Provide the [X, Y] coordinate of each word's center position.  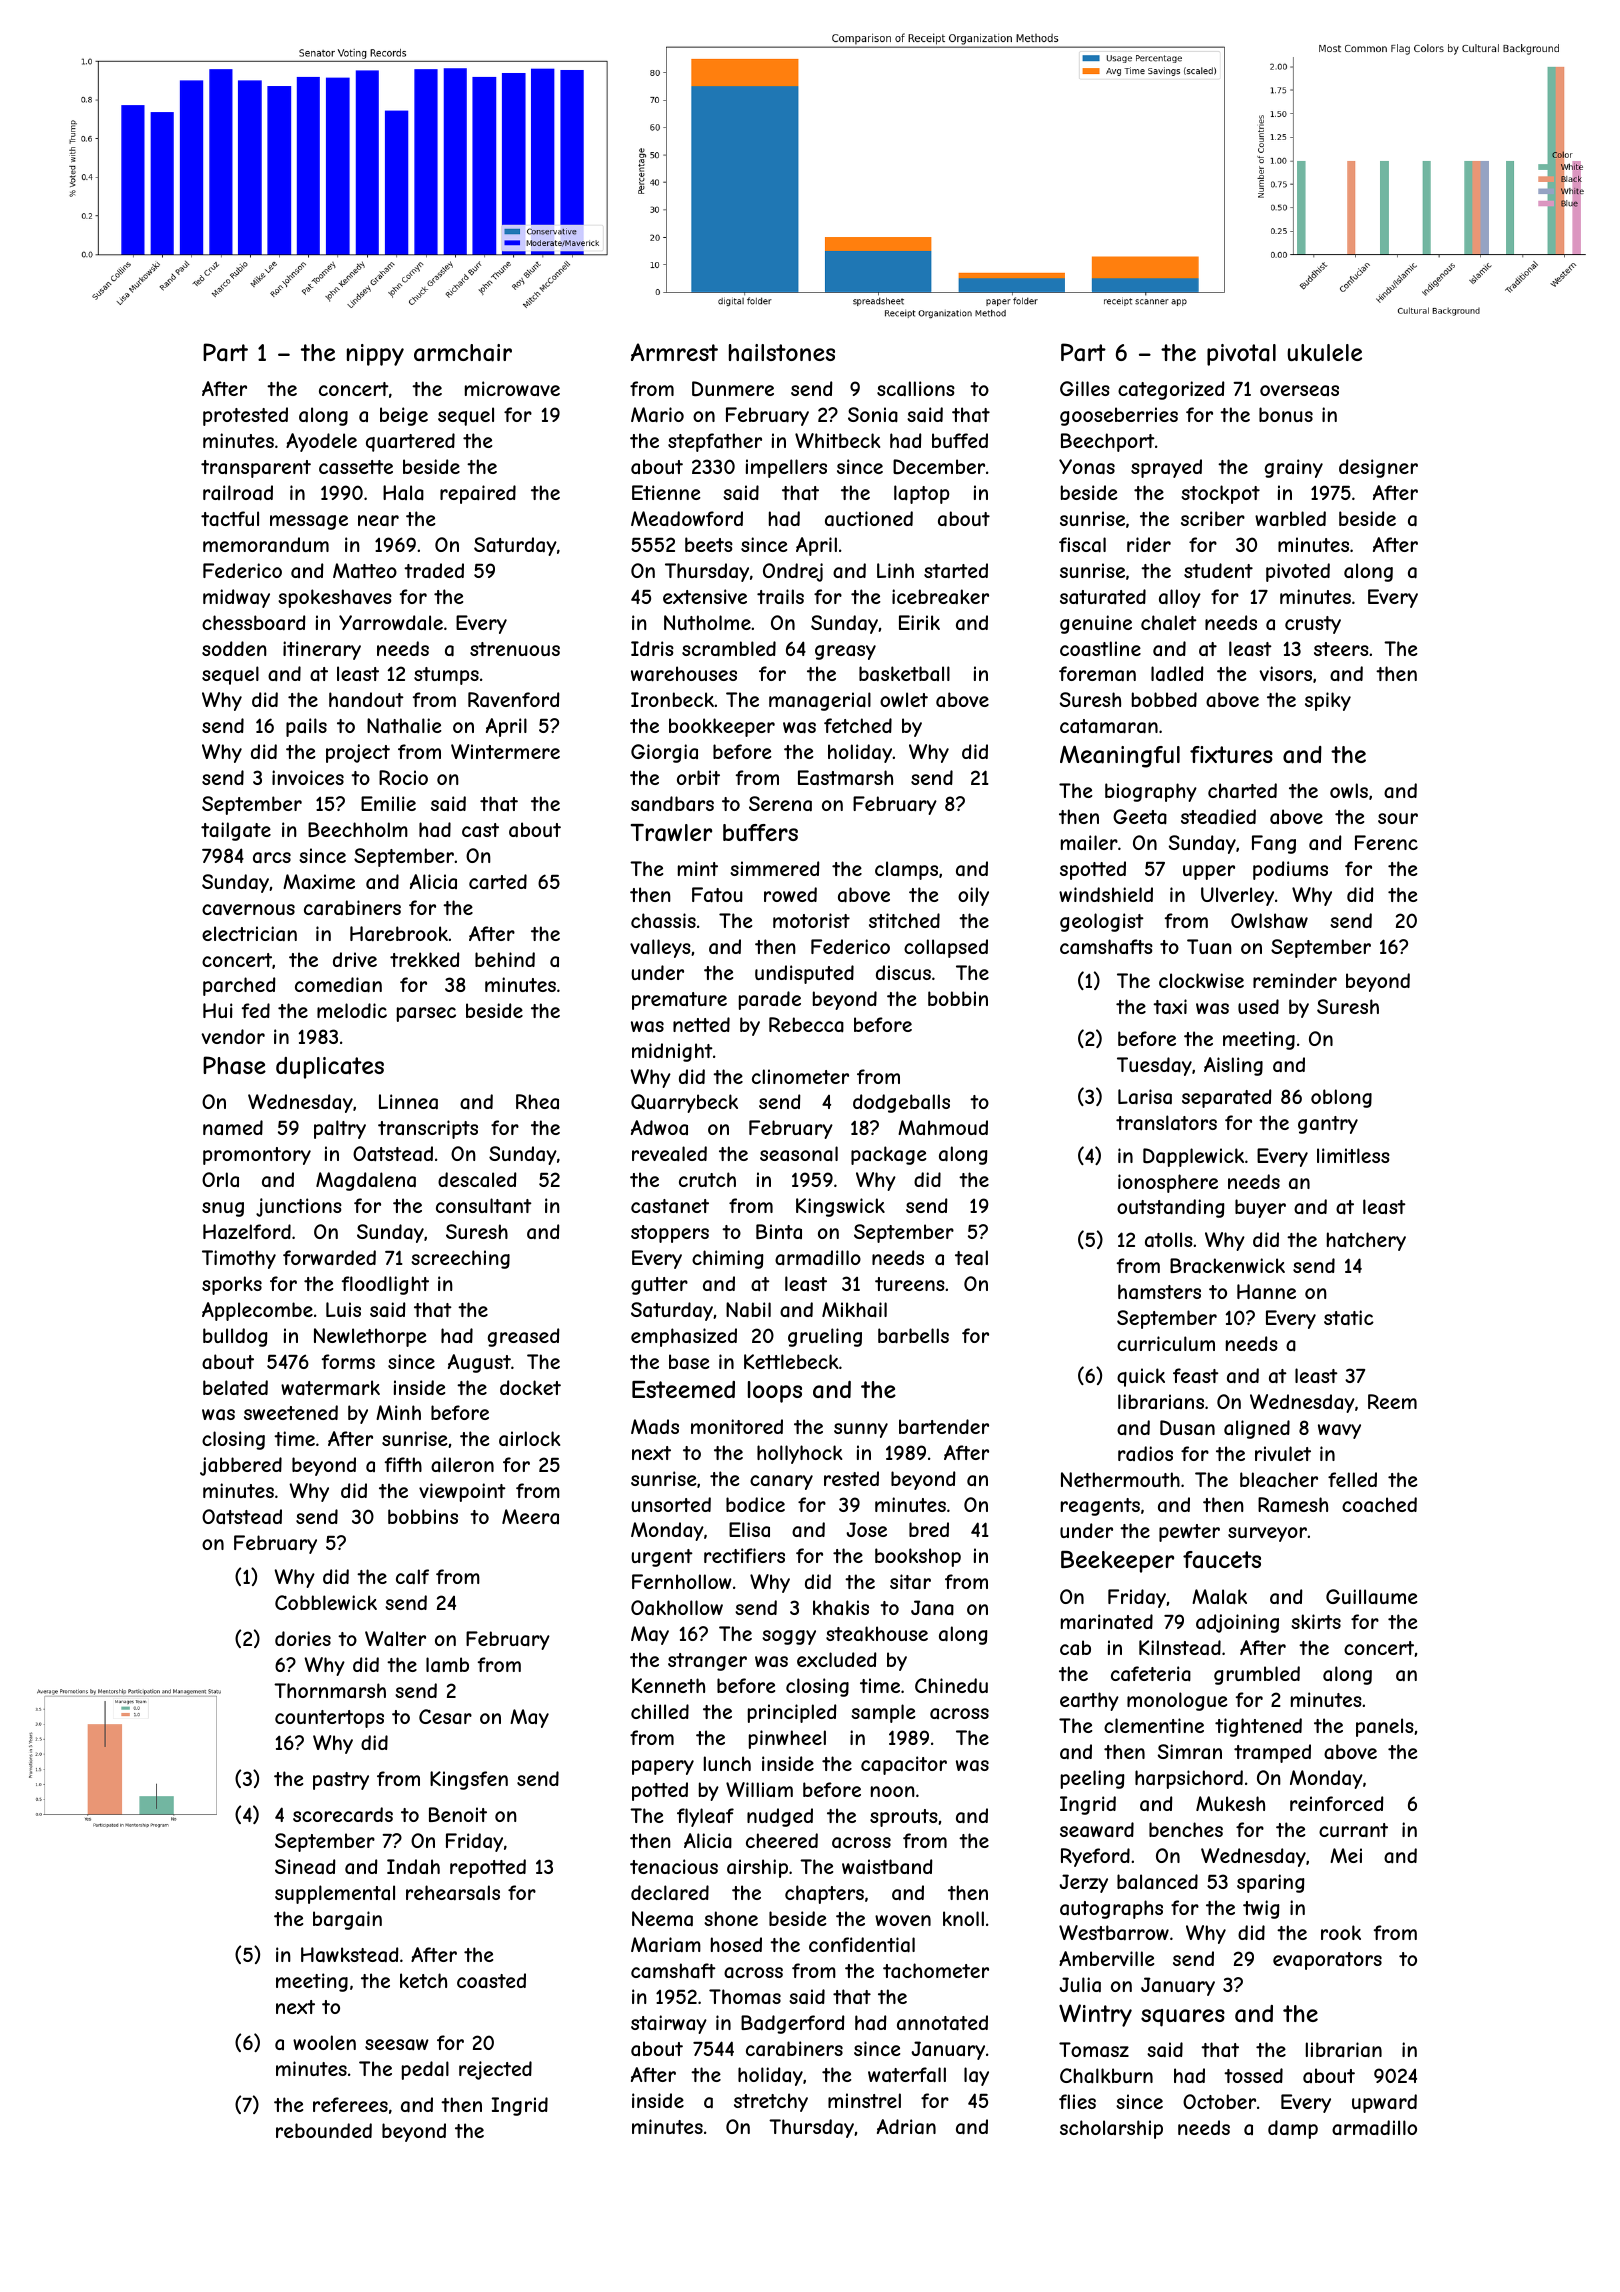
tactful [230, 519]
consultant [484, 1206]
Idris [652, 648]
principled [792, 1713]
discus [903, 972]
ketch [423, 1980]
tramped [1272, 1753]
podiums [1290, 870]
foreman [1097, 674]
